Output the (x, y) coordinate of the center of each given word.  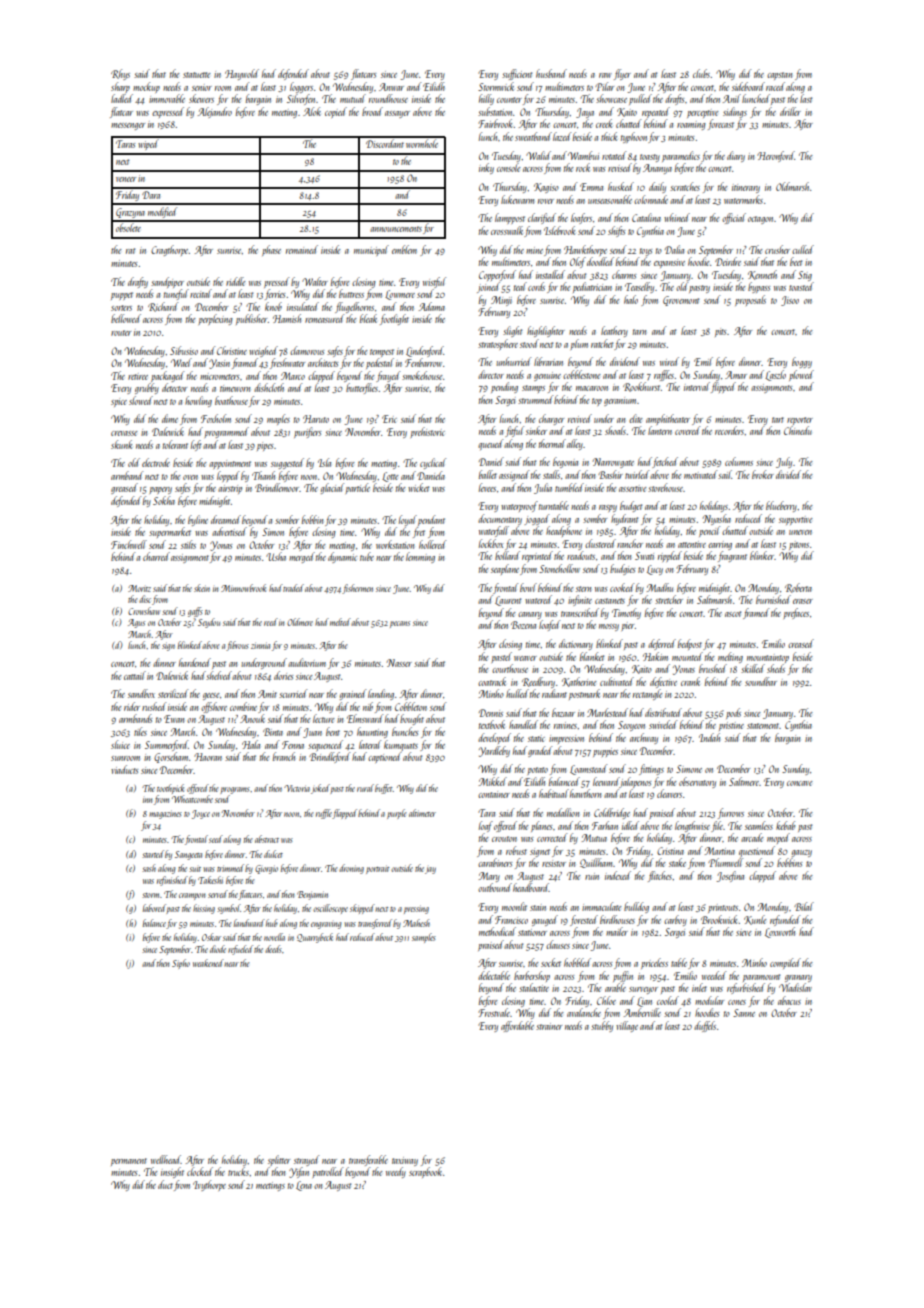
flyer (622, 74)
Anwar (391, 87)
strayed (306, 1160)
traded (293, 588)
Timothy (626, 613)
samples (424, 938)
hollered (432, 544)
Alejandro (215, 112)
